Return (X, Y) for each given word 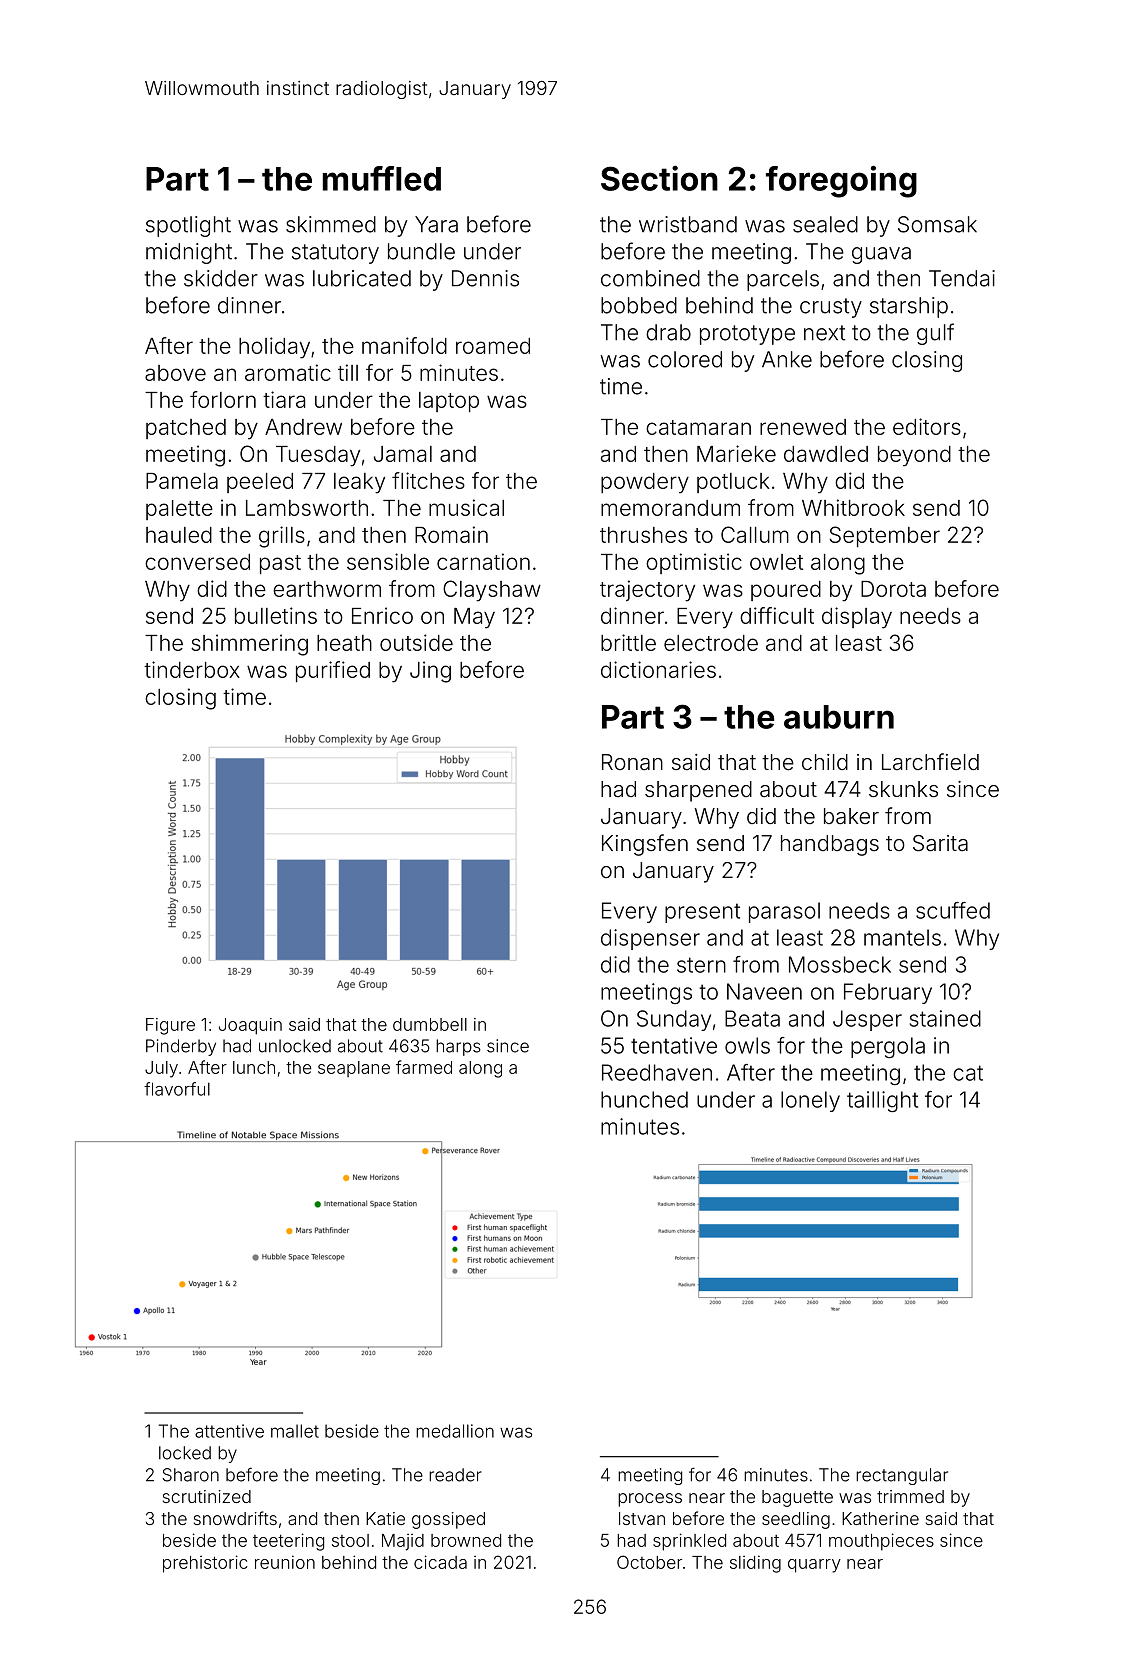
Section (659, 178)
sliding (755, 1564)
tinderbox (192, 669)
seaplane (354, 1069)
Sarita (940, 843)
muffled (382, 178)
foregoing (841, 182)
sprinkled (689, 1542)
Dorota (893, 589)
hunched (644, 1099)
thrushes (643, 535)
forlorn (223, 399)
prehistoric (205, 1564)
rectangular (902, 1476)
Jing (430, 672)
